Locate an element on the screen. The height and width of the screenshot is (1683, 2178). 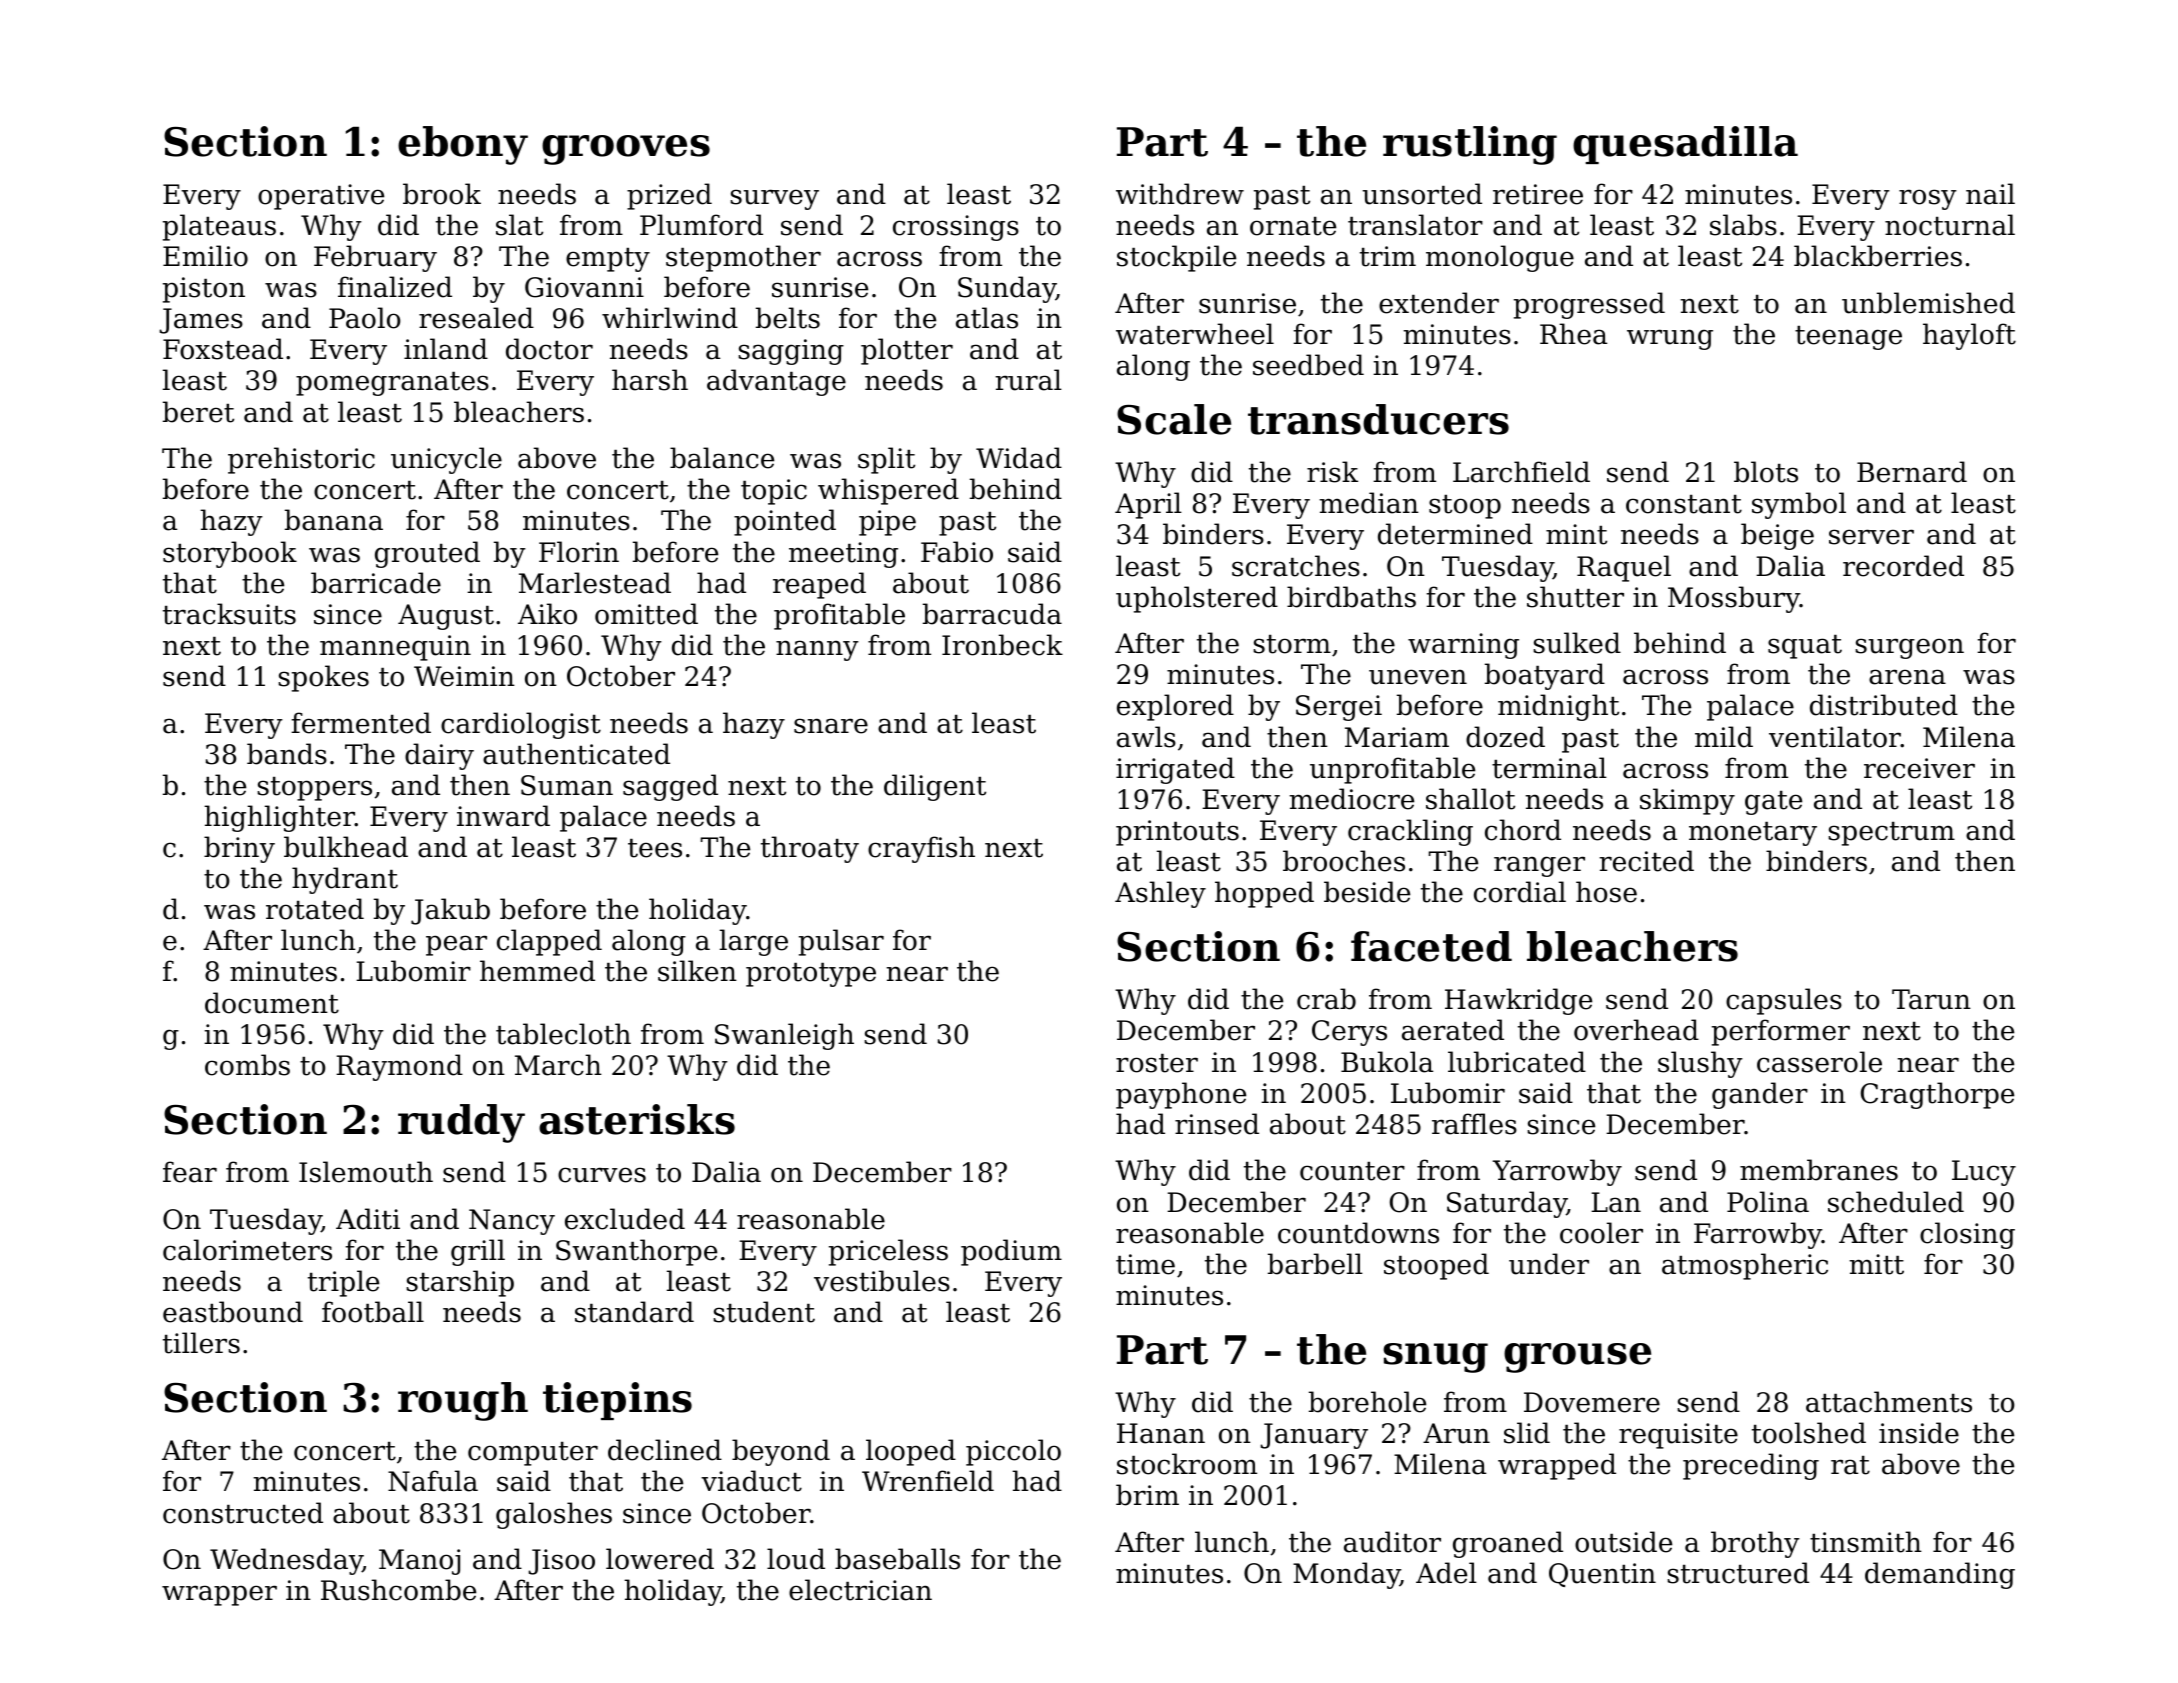
grooves is located at coordinates (626, 150).
